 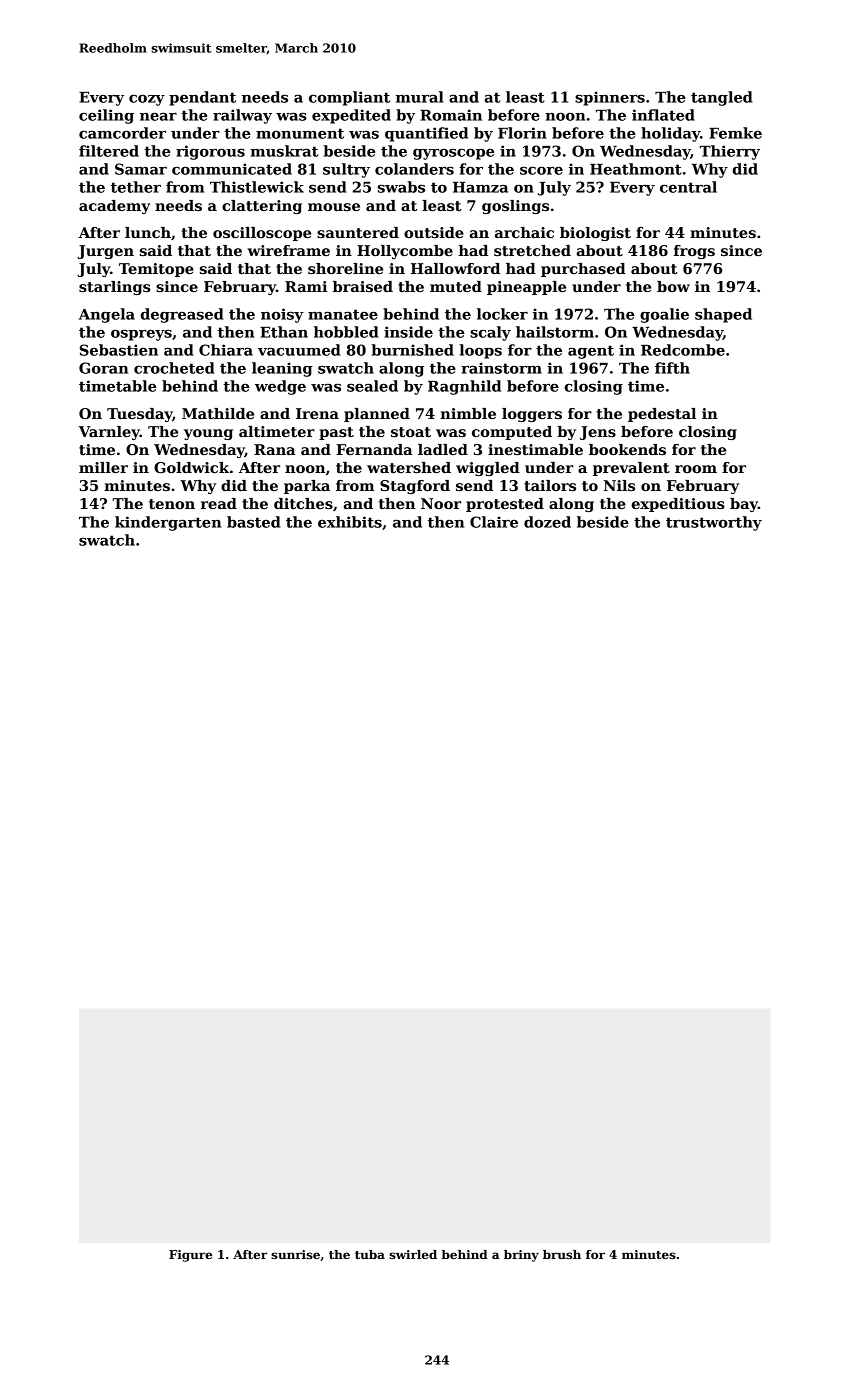 What do you see at coordinates (254, 522) in the image?
I see `basted` at bounding box center [254, 522].
